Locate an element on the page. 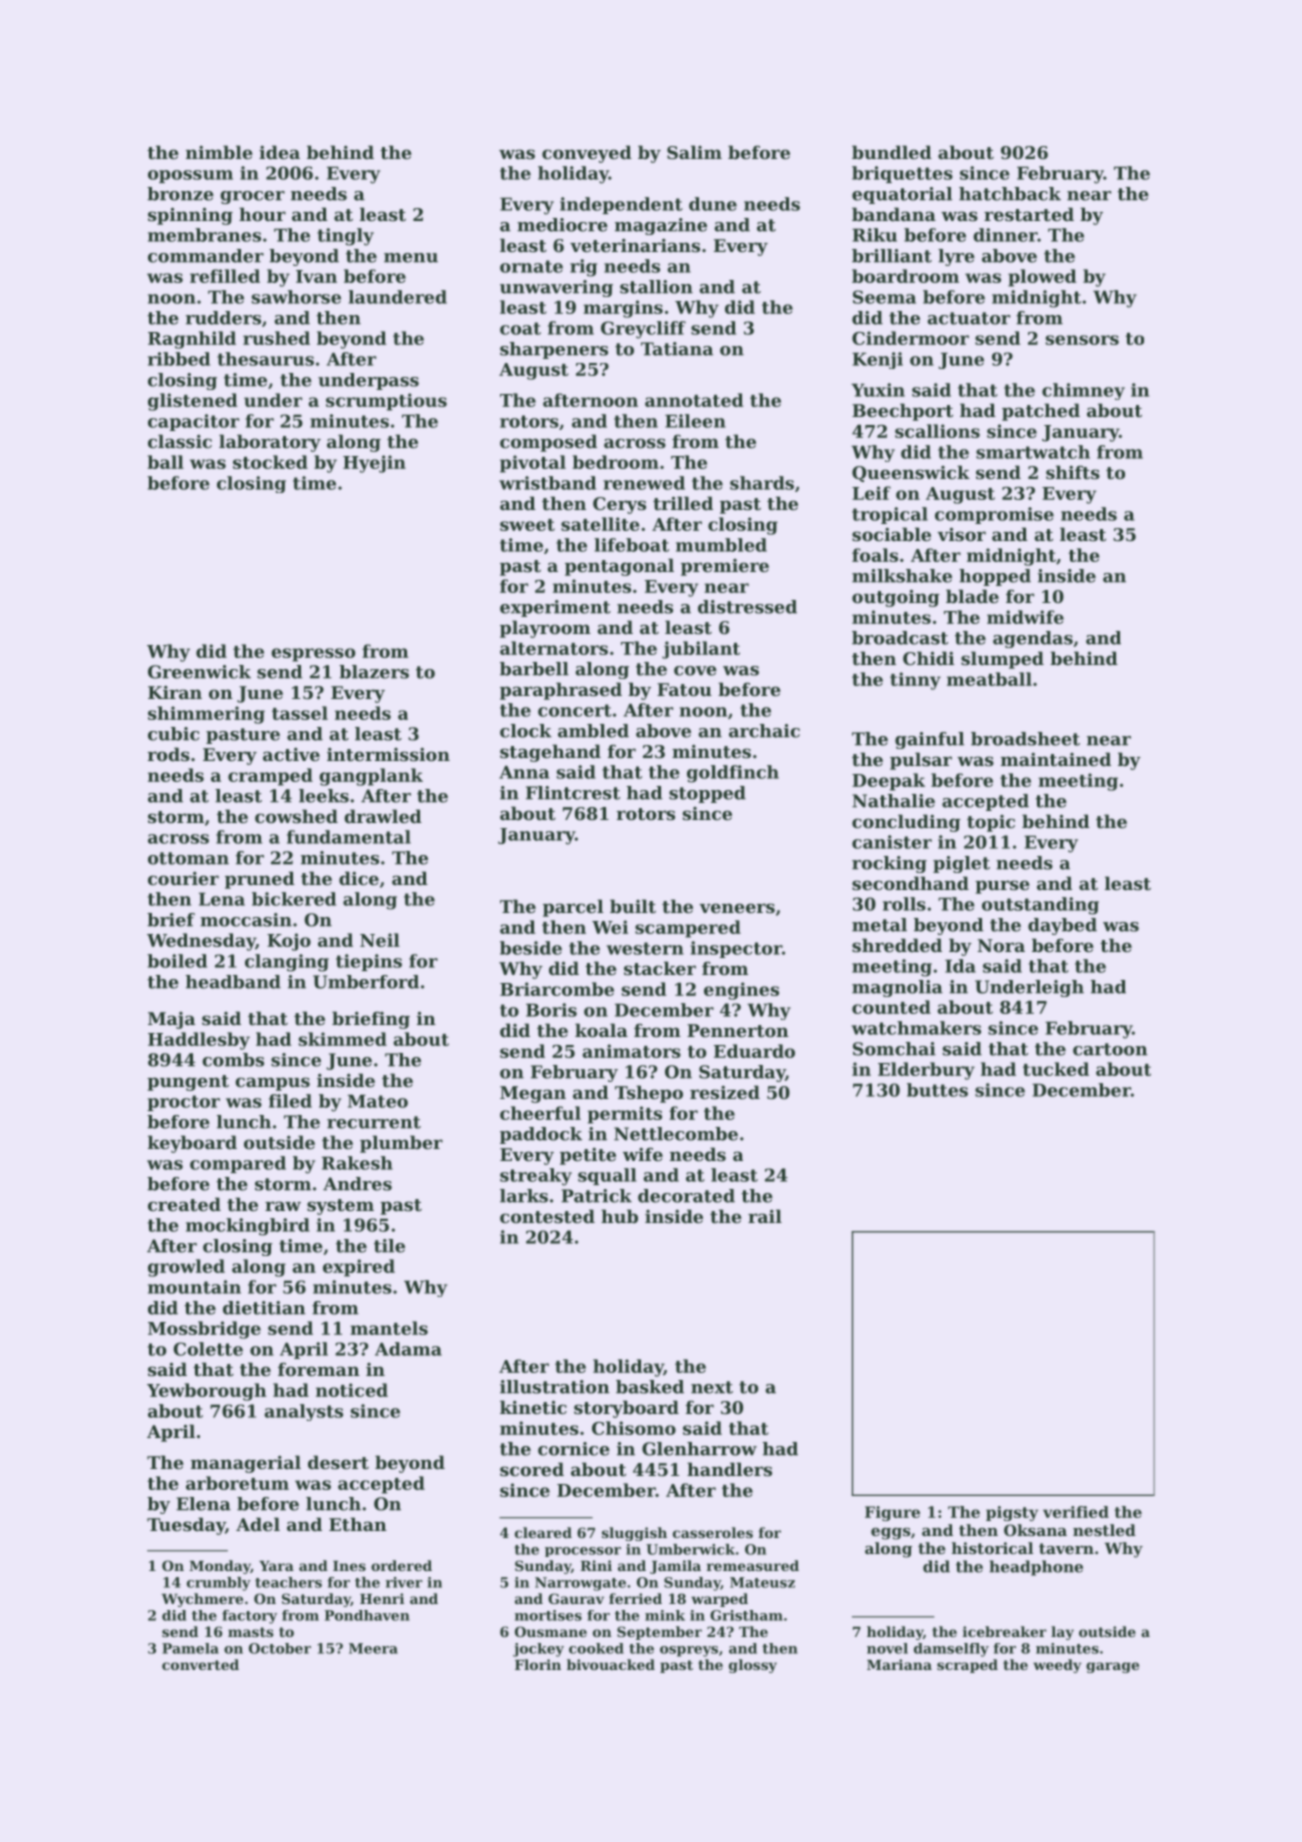 The width and height of the page is (1302, 1842). ornate is located at coordinates (531, 266).
